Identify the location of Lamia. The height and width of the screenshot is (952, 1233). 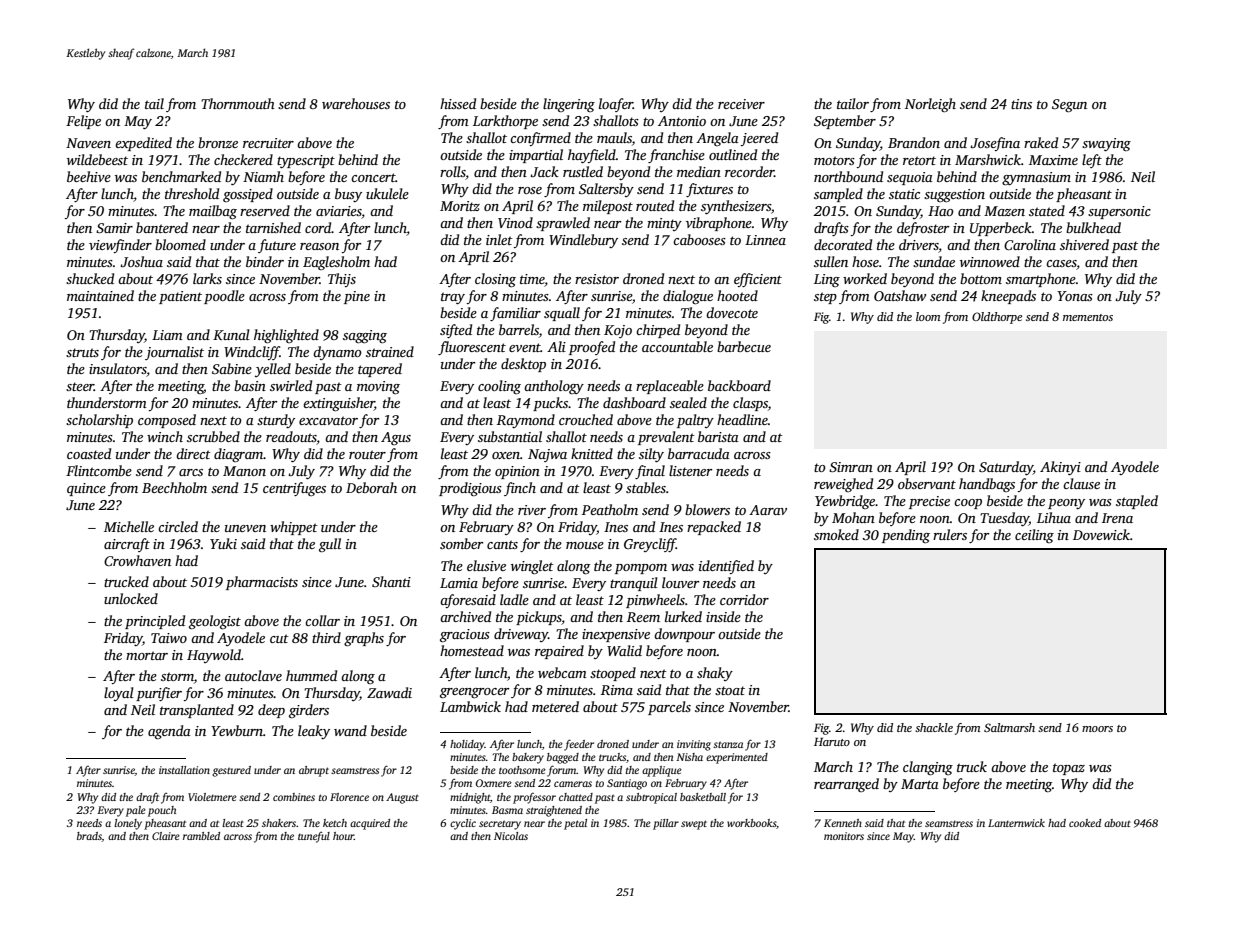
(459, 583).
